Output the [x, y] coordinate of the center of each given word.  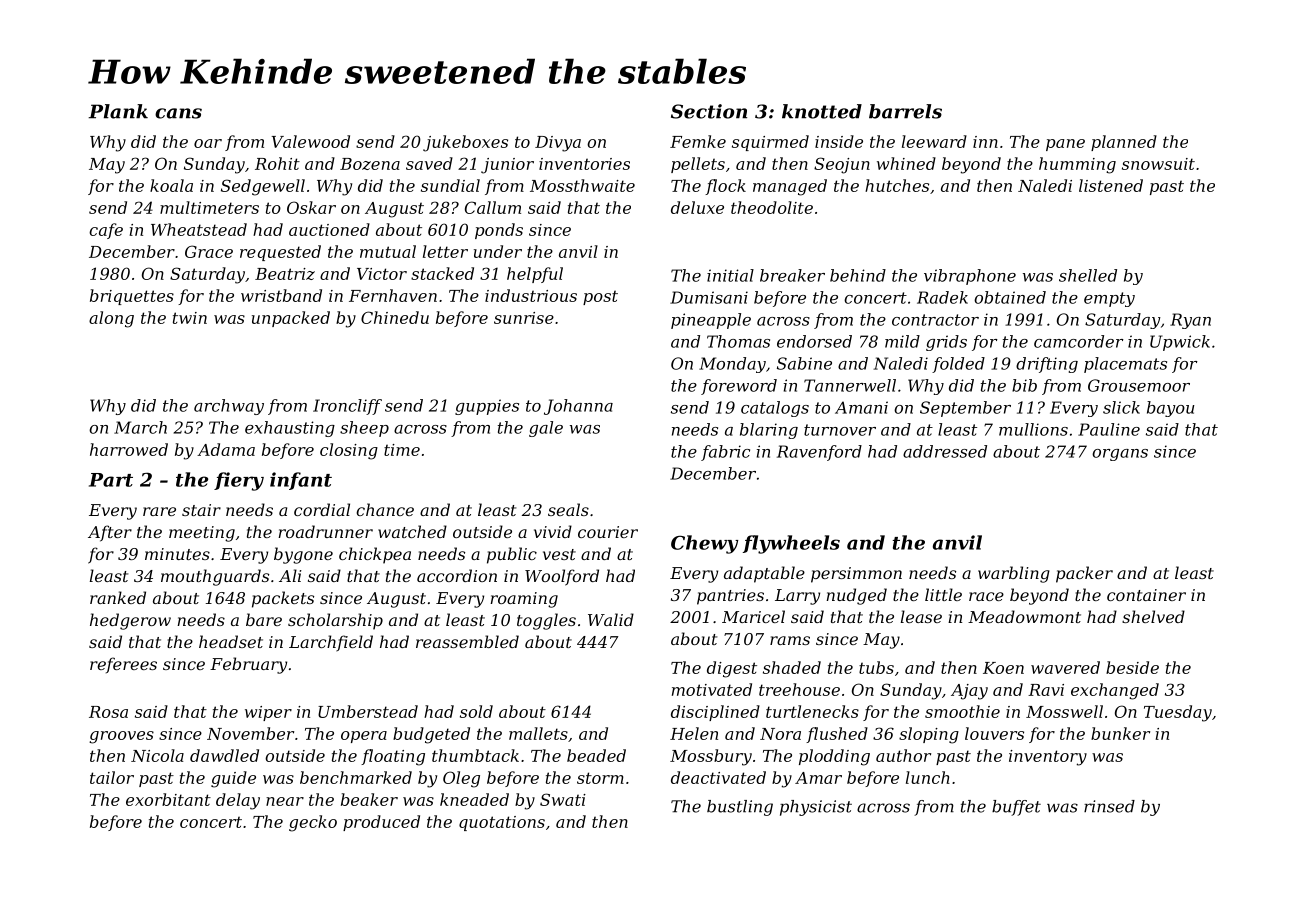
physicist [816, 808]
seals [568, 509]
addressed [945, 451]
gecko [313, 823]
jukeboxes [465, 143]
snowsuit [1158, 164]
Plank [118, 111]
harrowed [129, 449]
